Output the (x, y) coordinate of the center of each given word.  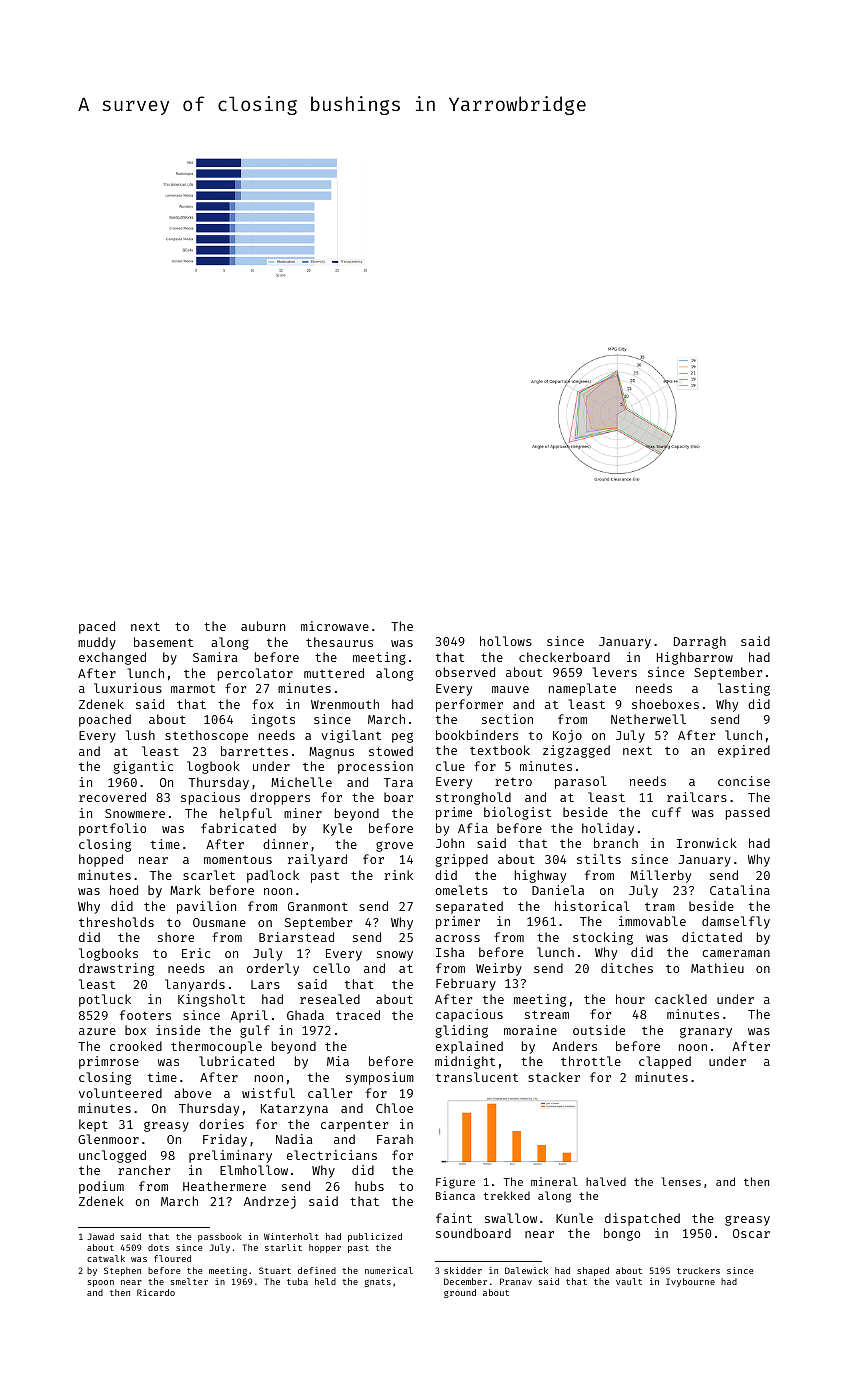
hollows (506, 641)
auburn (263, 626)
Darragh (700, 642)
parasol (581, 782)
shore (176, 937)
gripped (462, 860)
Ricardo (156, 1292)
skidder (463, 1270)
